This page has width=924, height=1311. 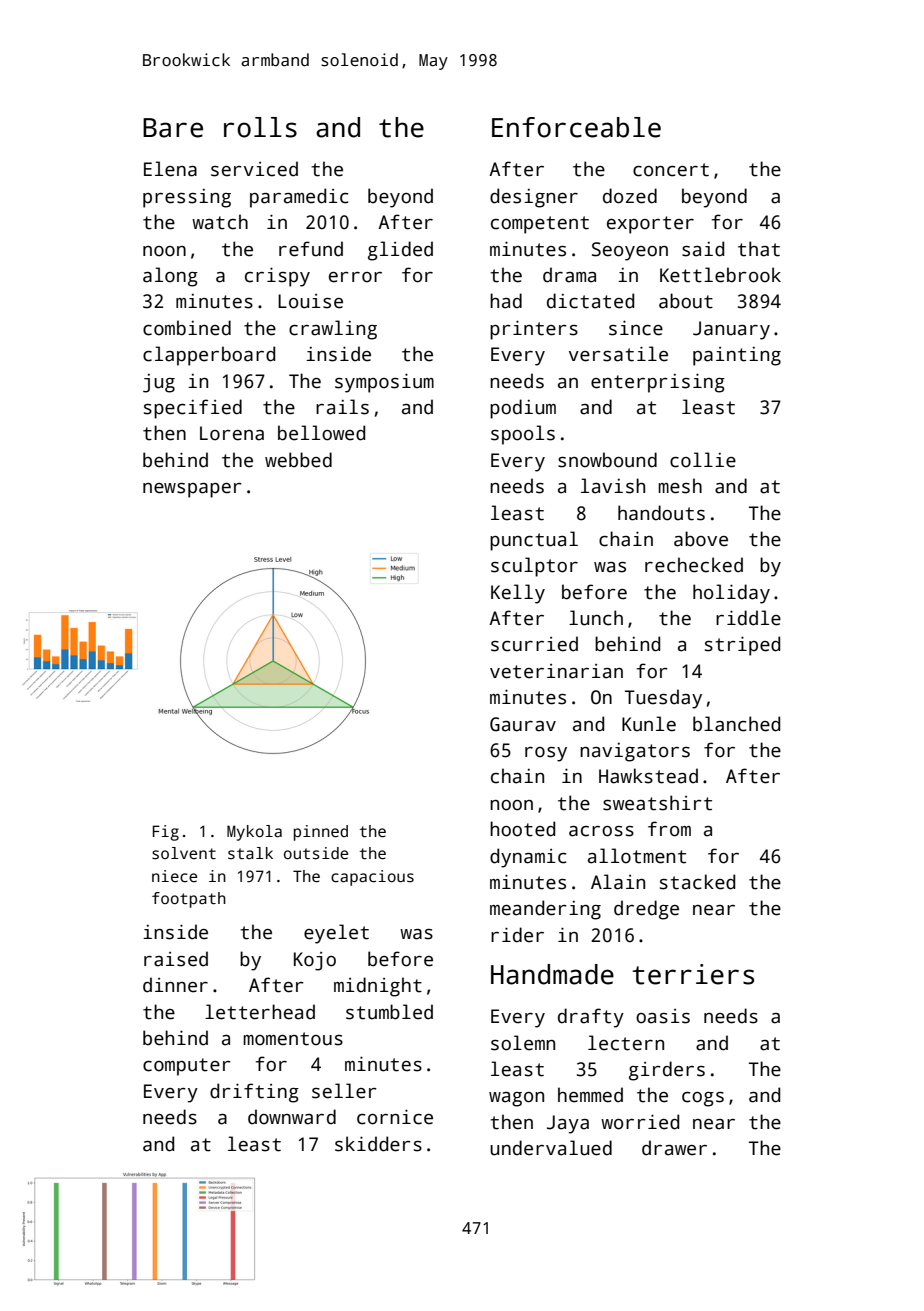 I want to click on dredge, so click(x=646, y=910).
